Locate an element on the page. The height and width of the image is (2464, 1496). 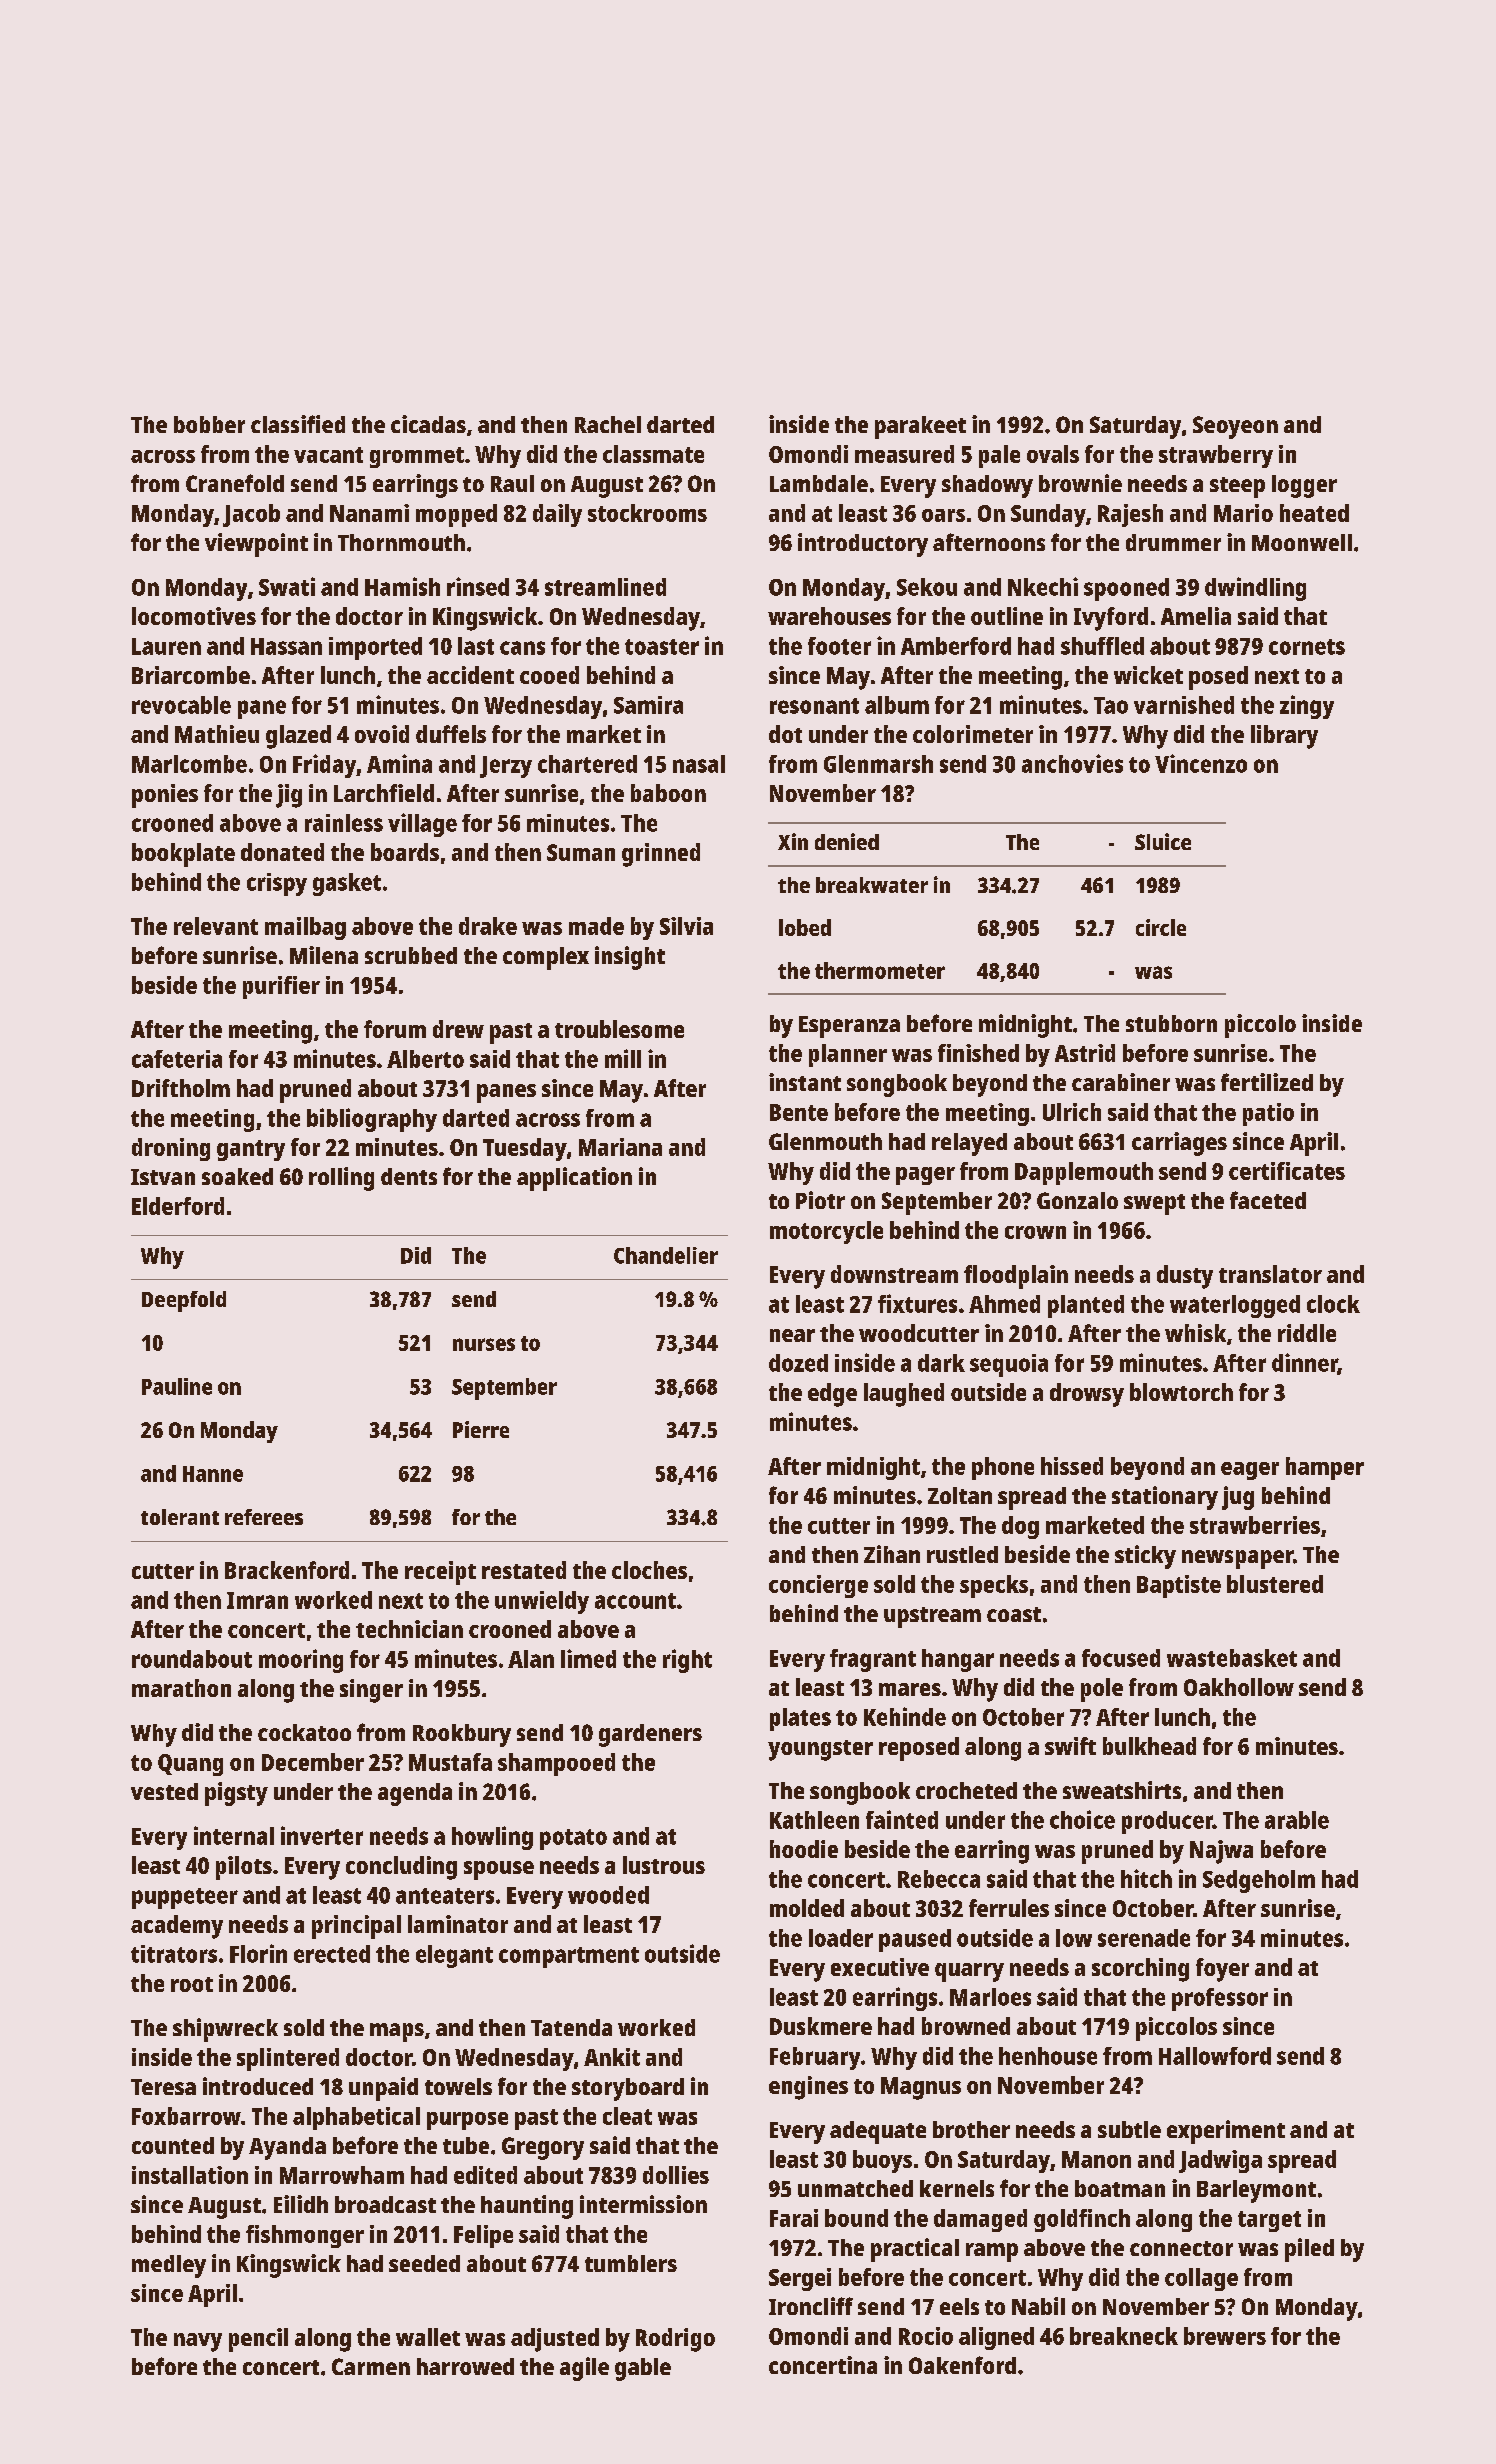
brewers is located at coordinates (1225, 2336).
